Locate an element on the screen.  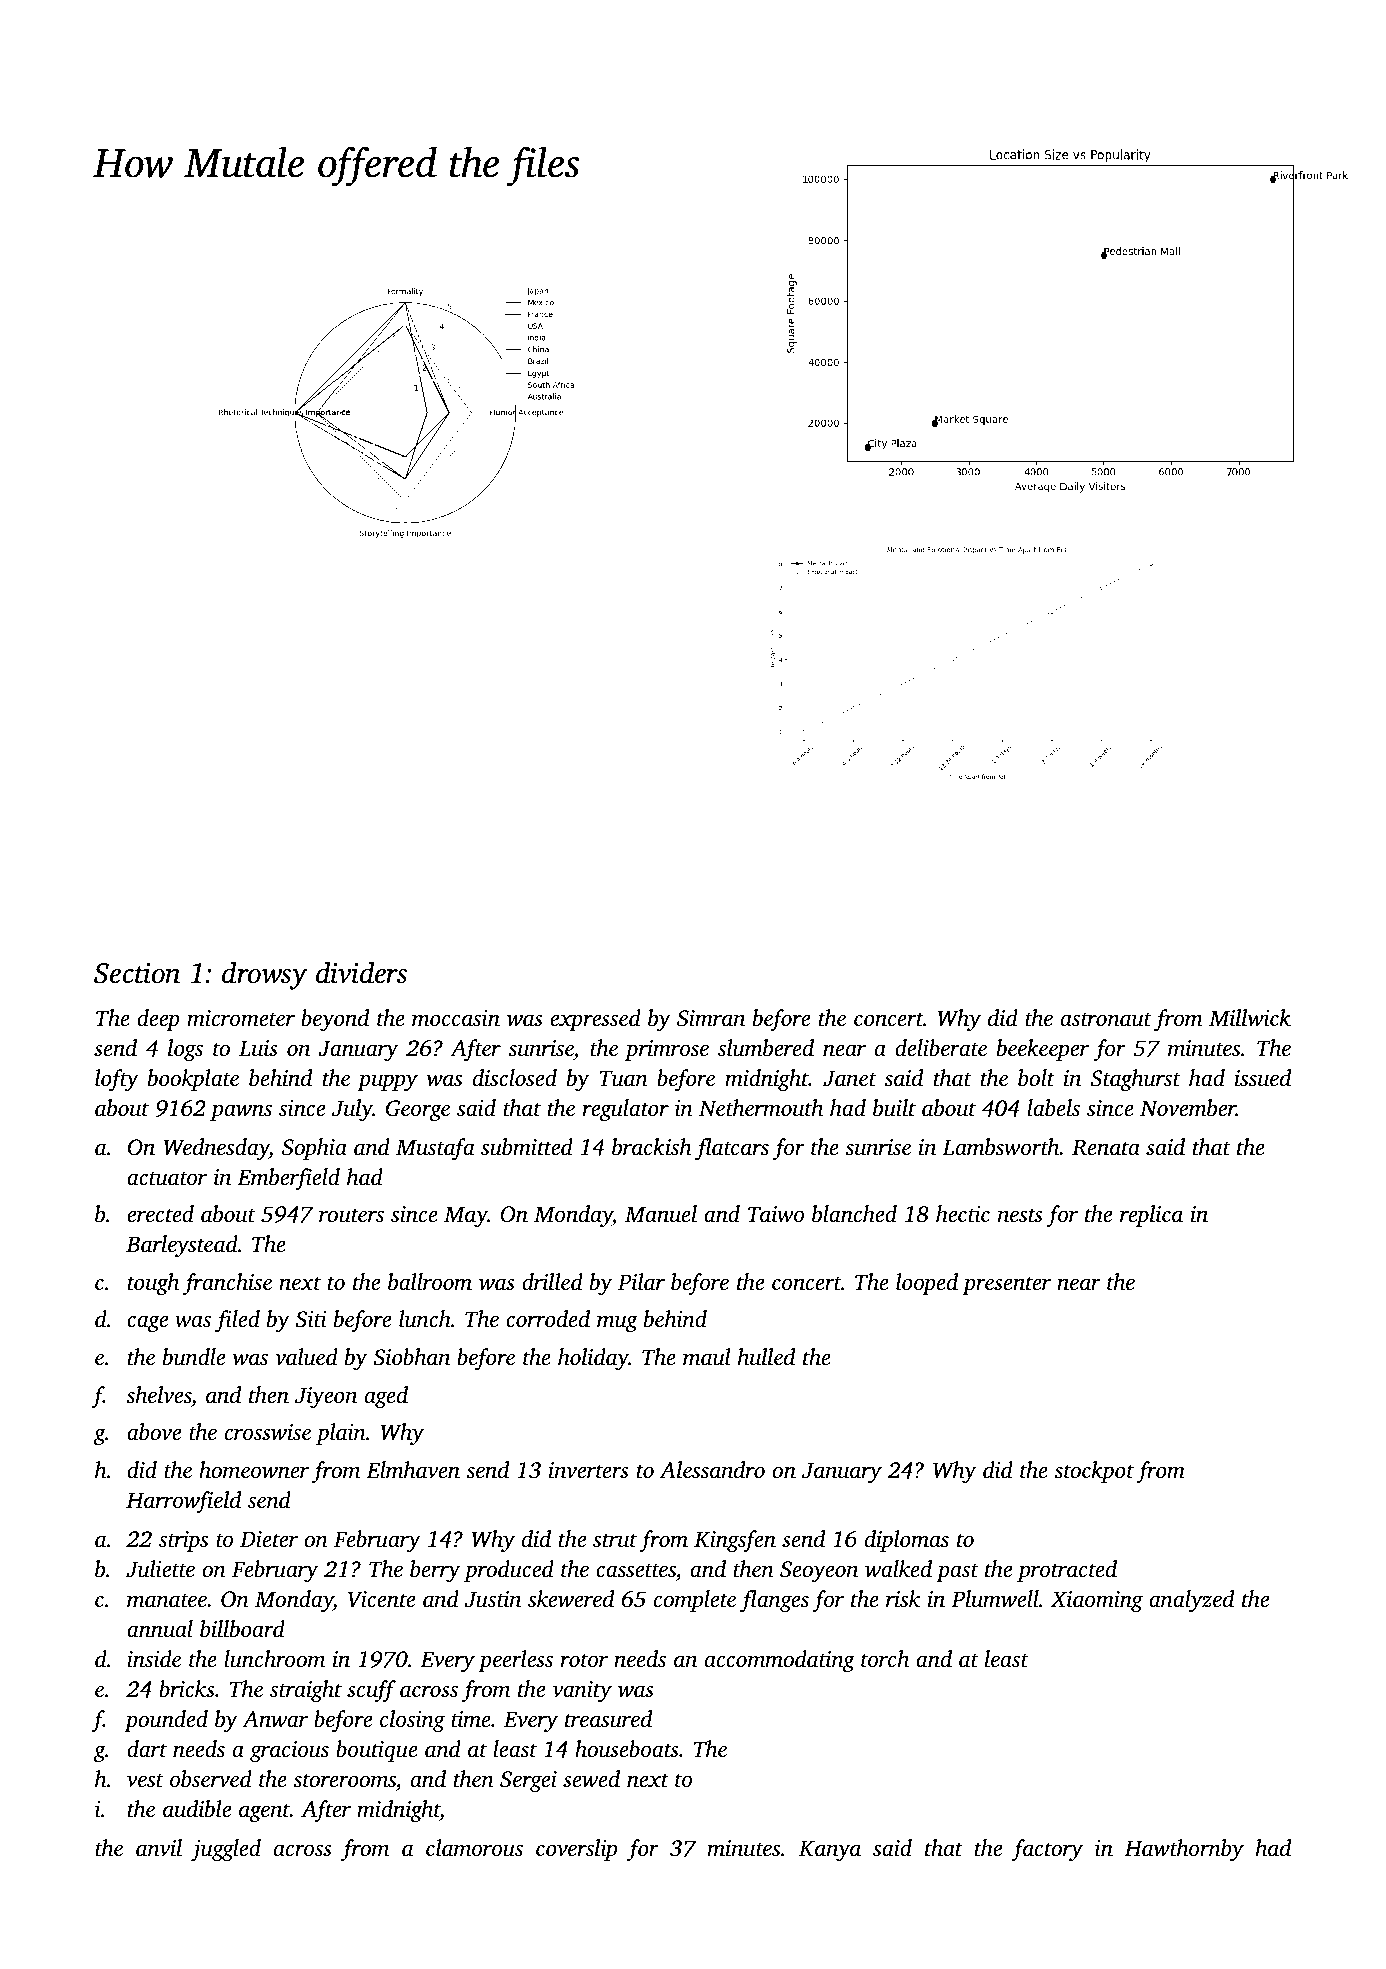
presenter is located at coordinates (1006, 1285).
